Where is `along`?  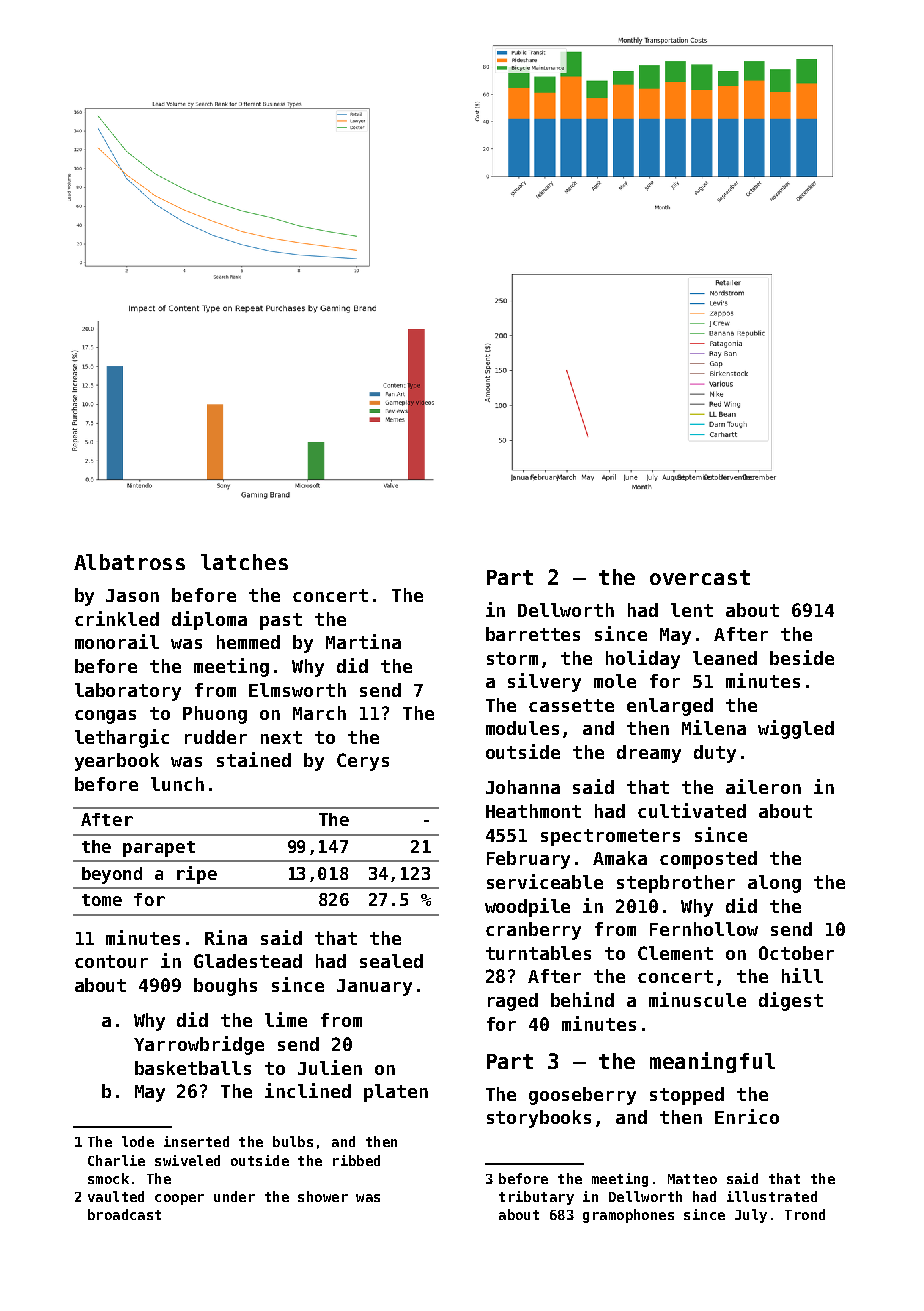 along is located at coordinates (774, 884).
